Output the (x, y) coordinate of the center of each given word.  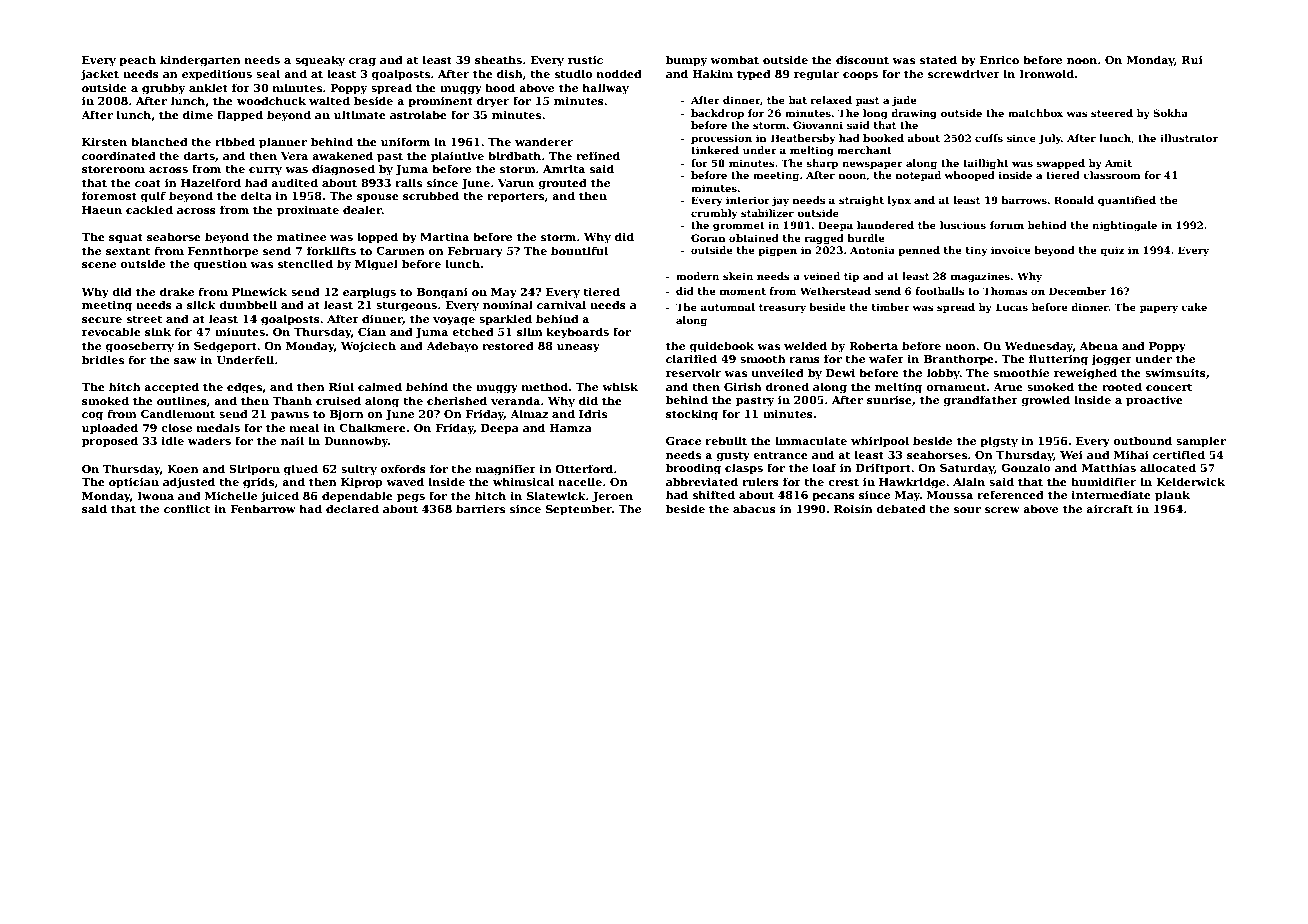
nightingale (1124, 226)
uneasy (578, 348)
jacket (100, 75)
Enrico (999, 60)
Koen (183, 469)
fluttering (1058, 360)
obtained (754, 238)
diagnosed (343, 170)
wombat (734, 59)
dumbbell (248, 304)
